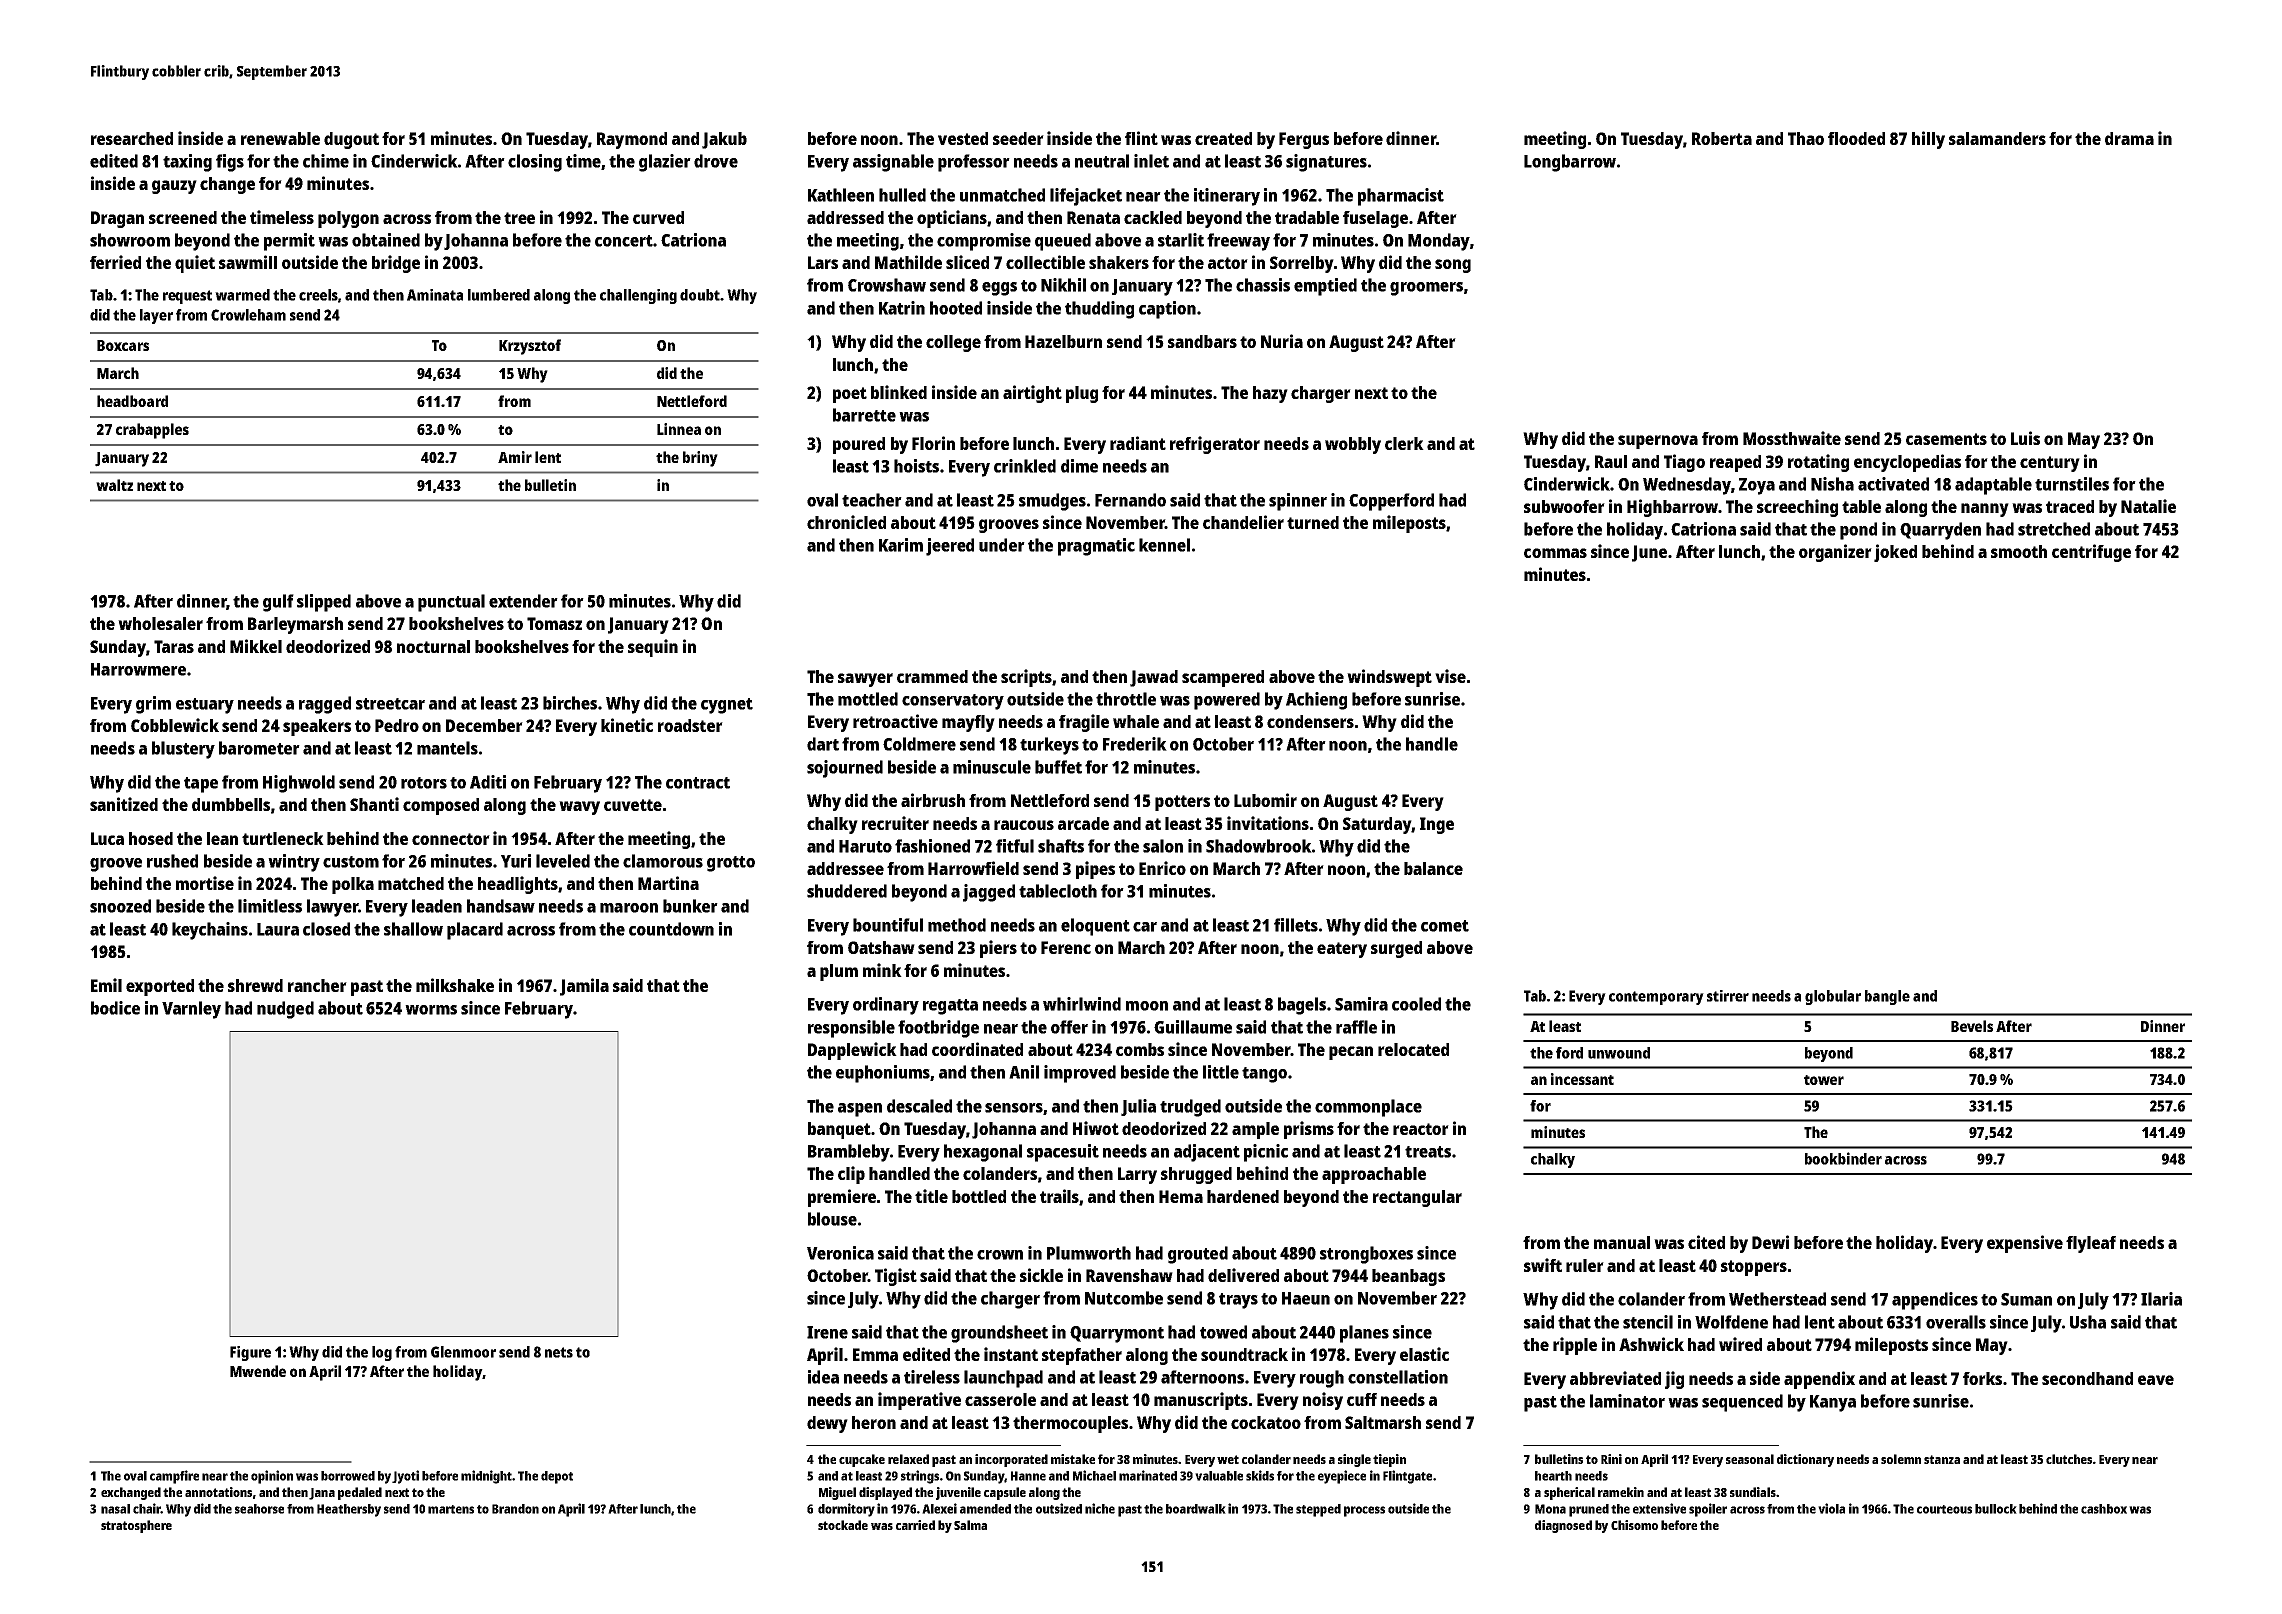  Describe the element at coordinates (115, 1008) in the screenshot. I see `bodice` at that location.
